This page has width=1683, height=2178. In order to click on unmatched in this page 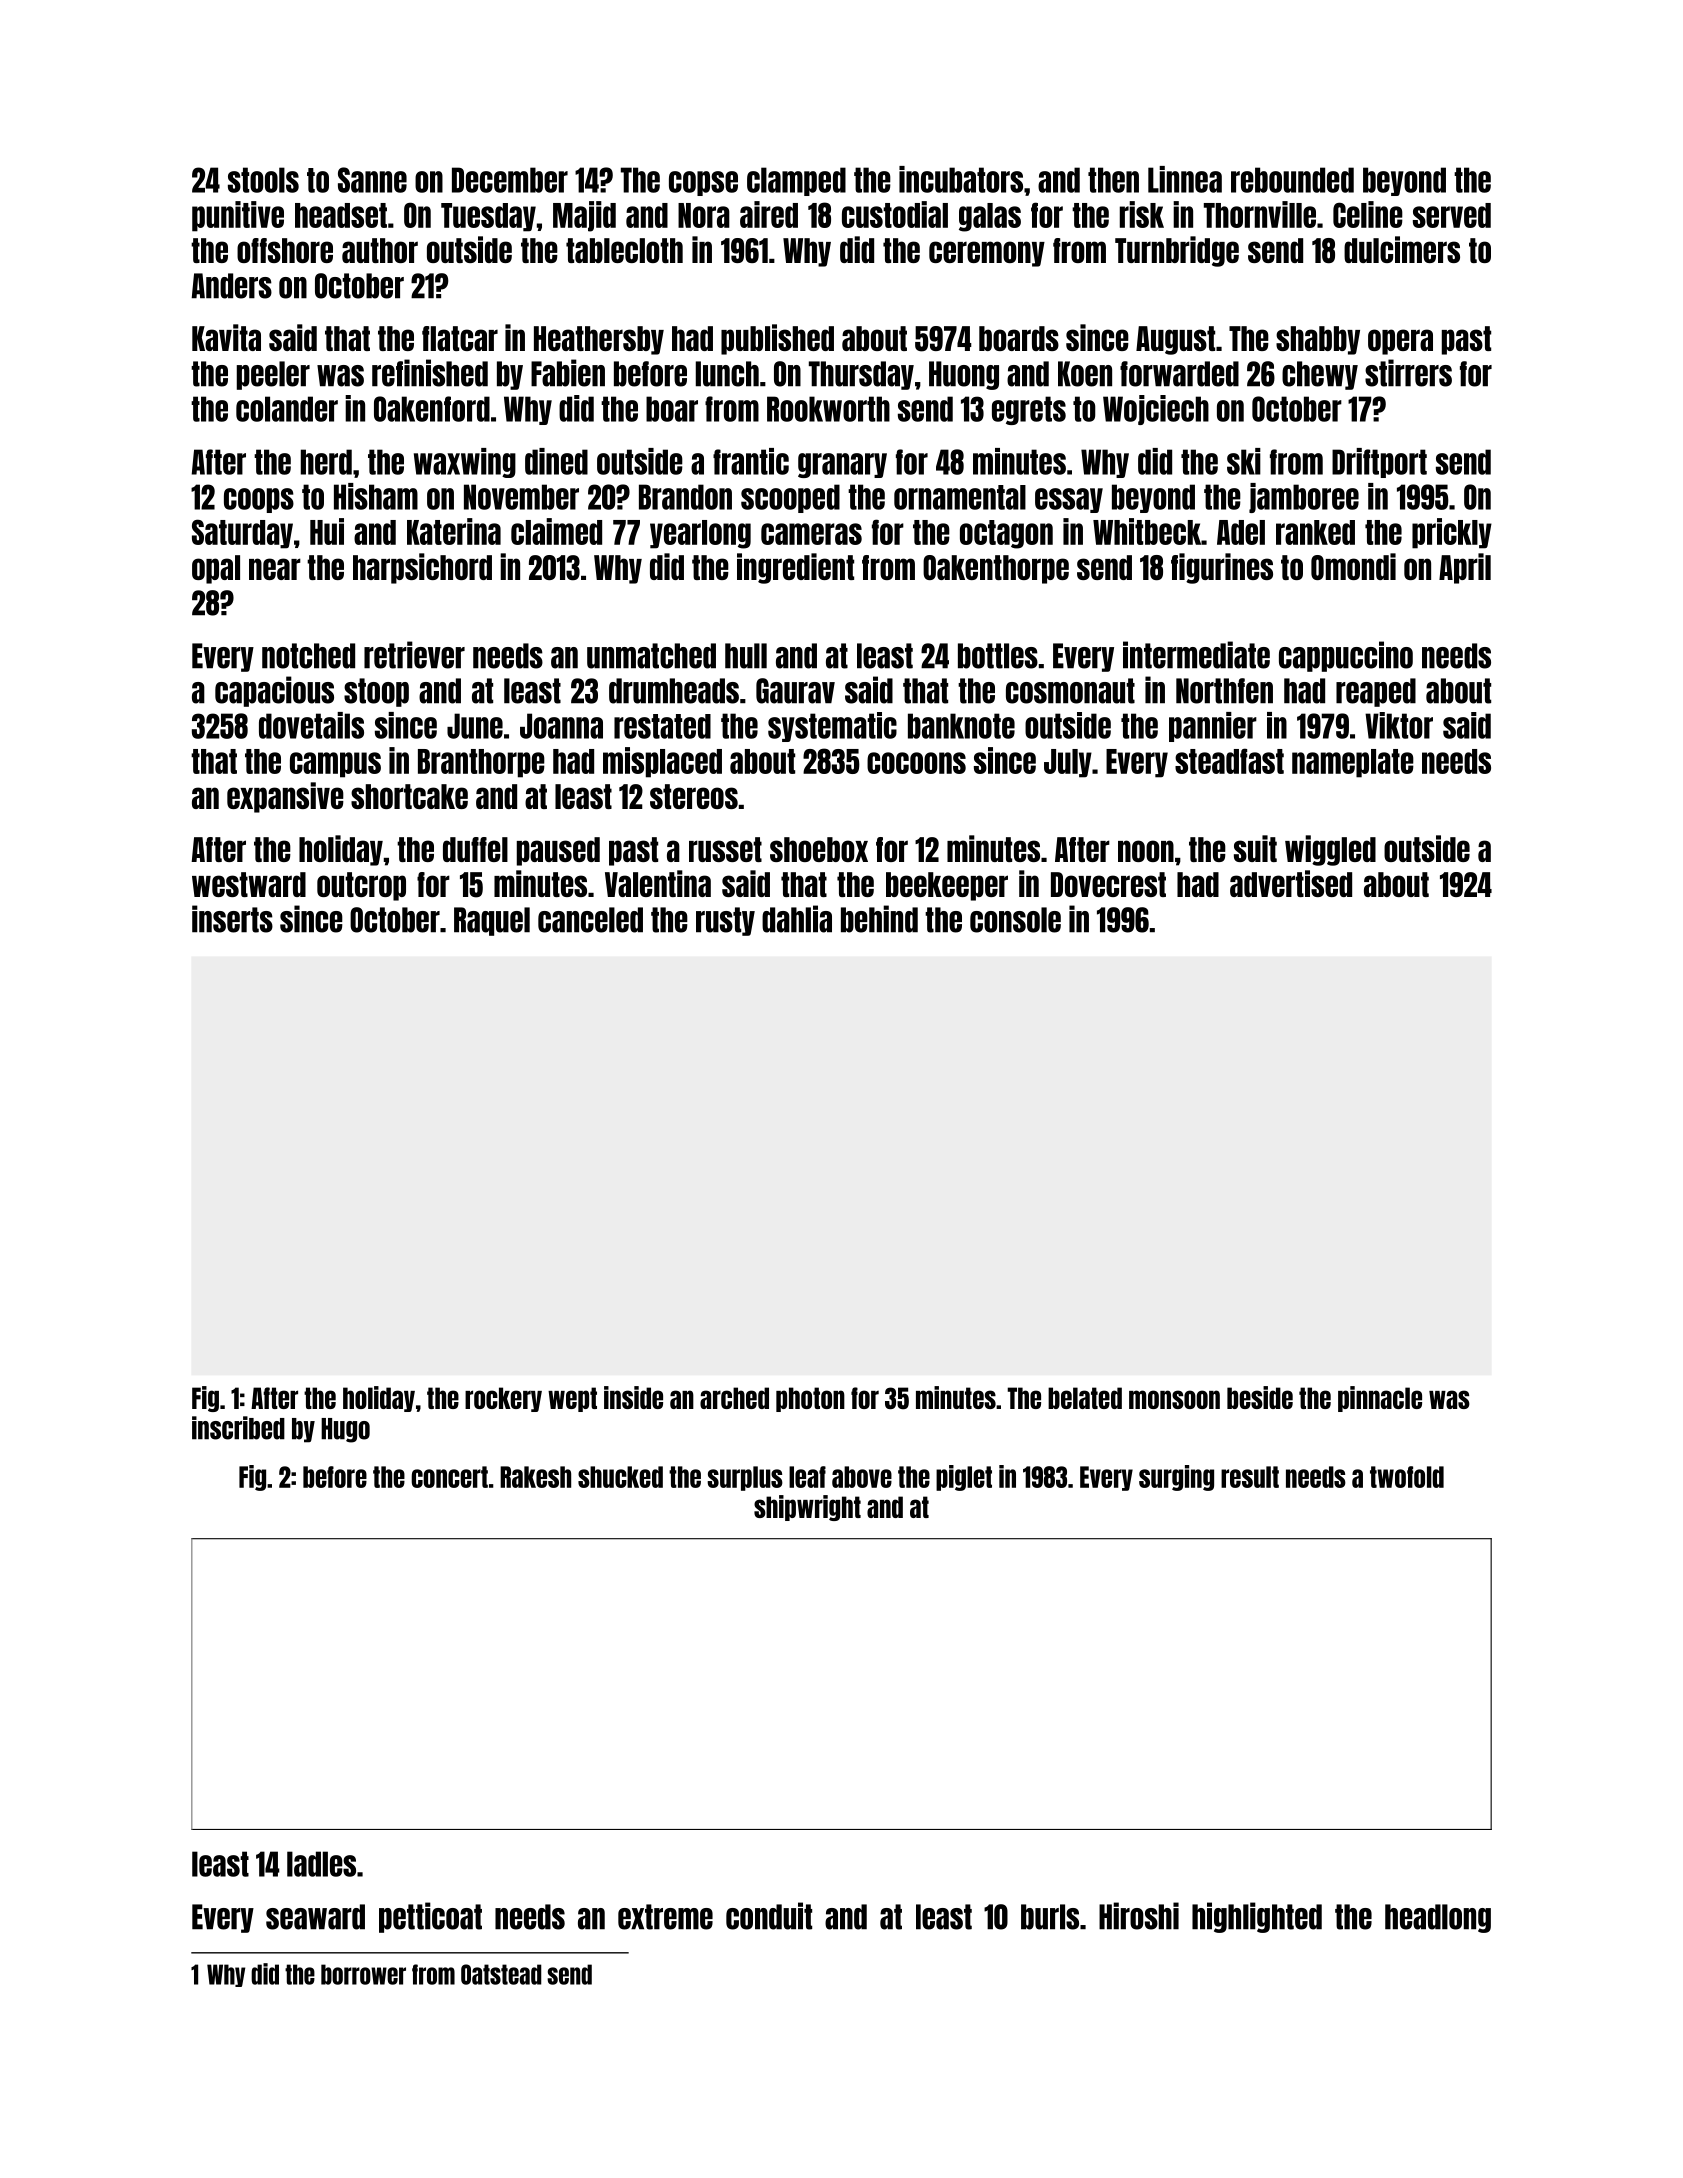, I will do `click(651, 656)`.
